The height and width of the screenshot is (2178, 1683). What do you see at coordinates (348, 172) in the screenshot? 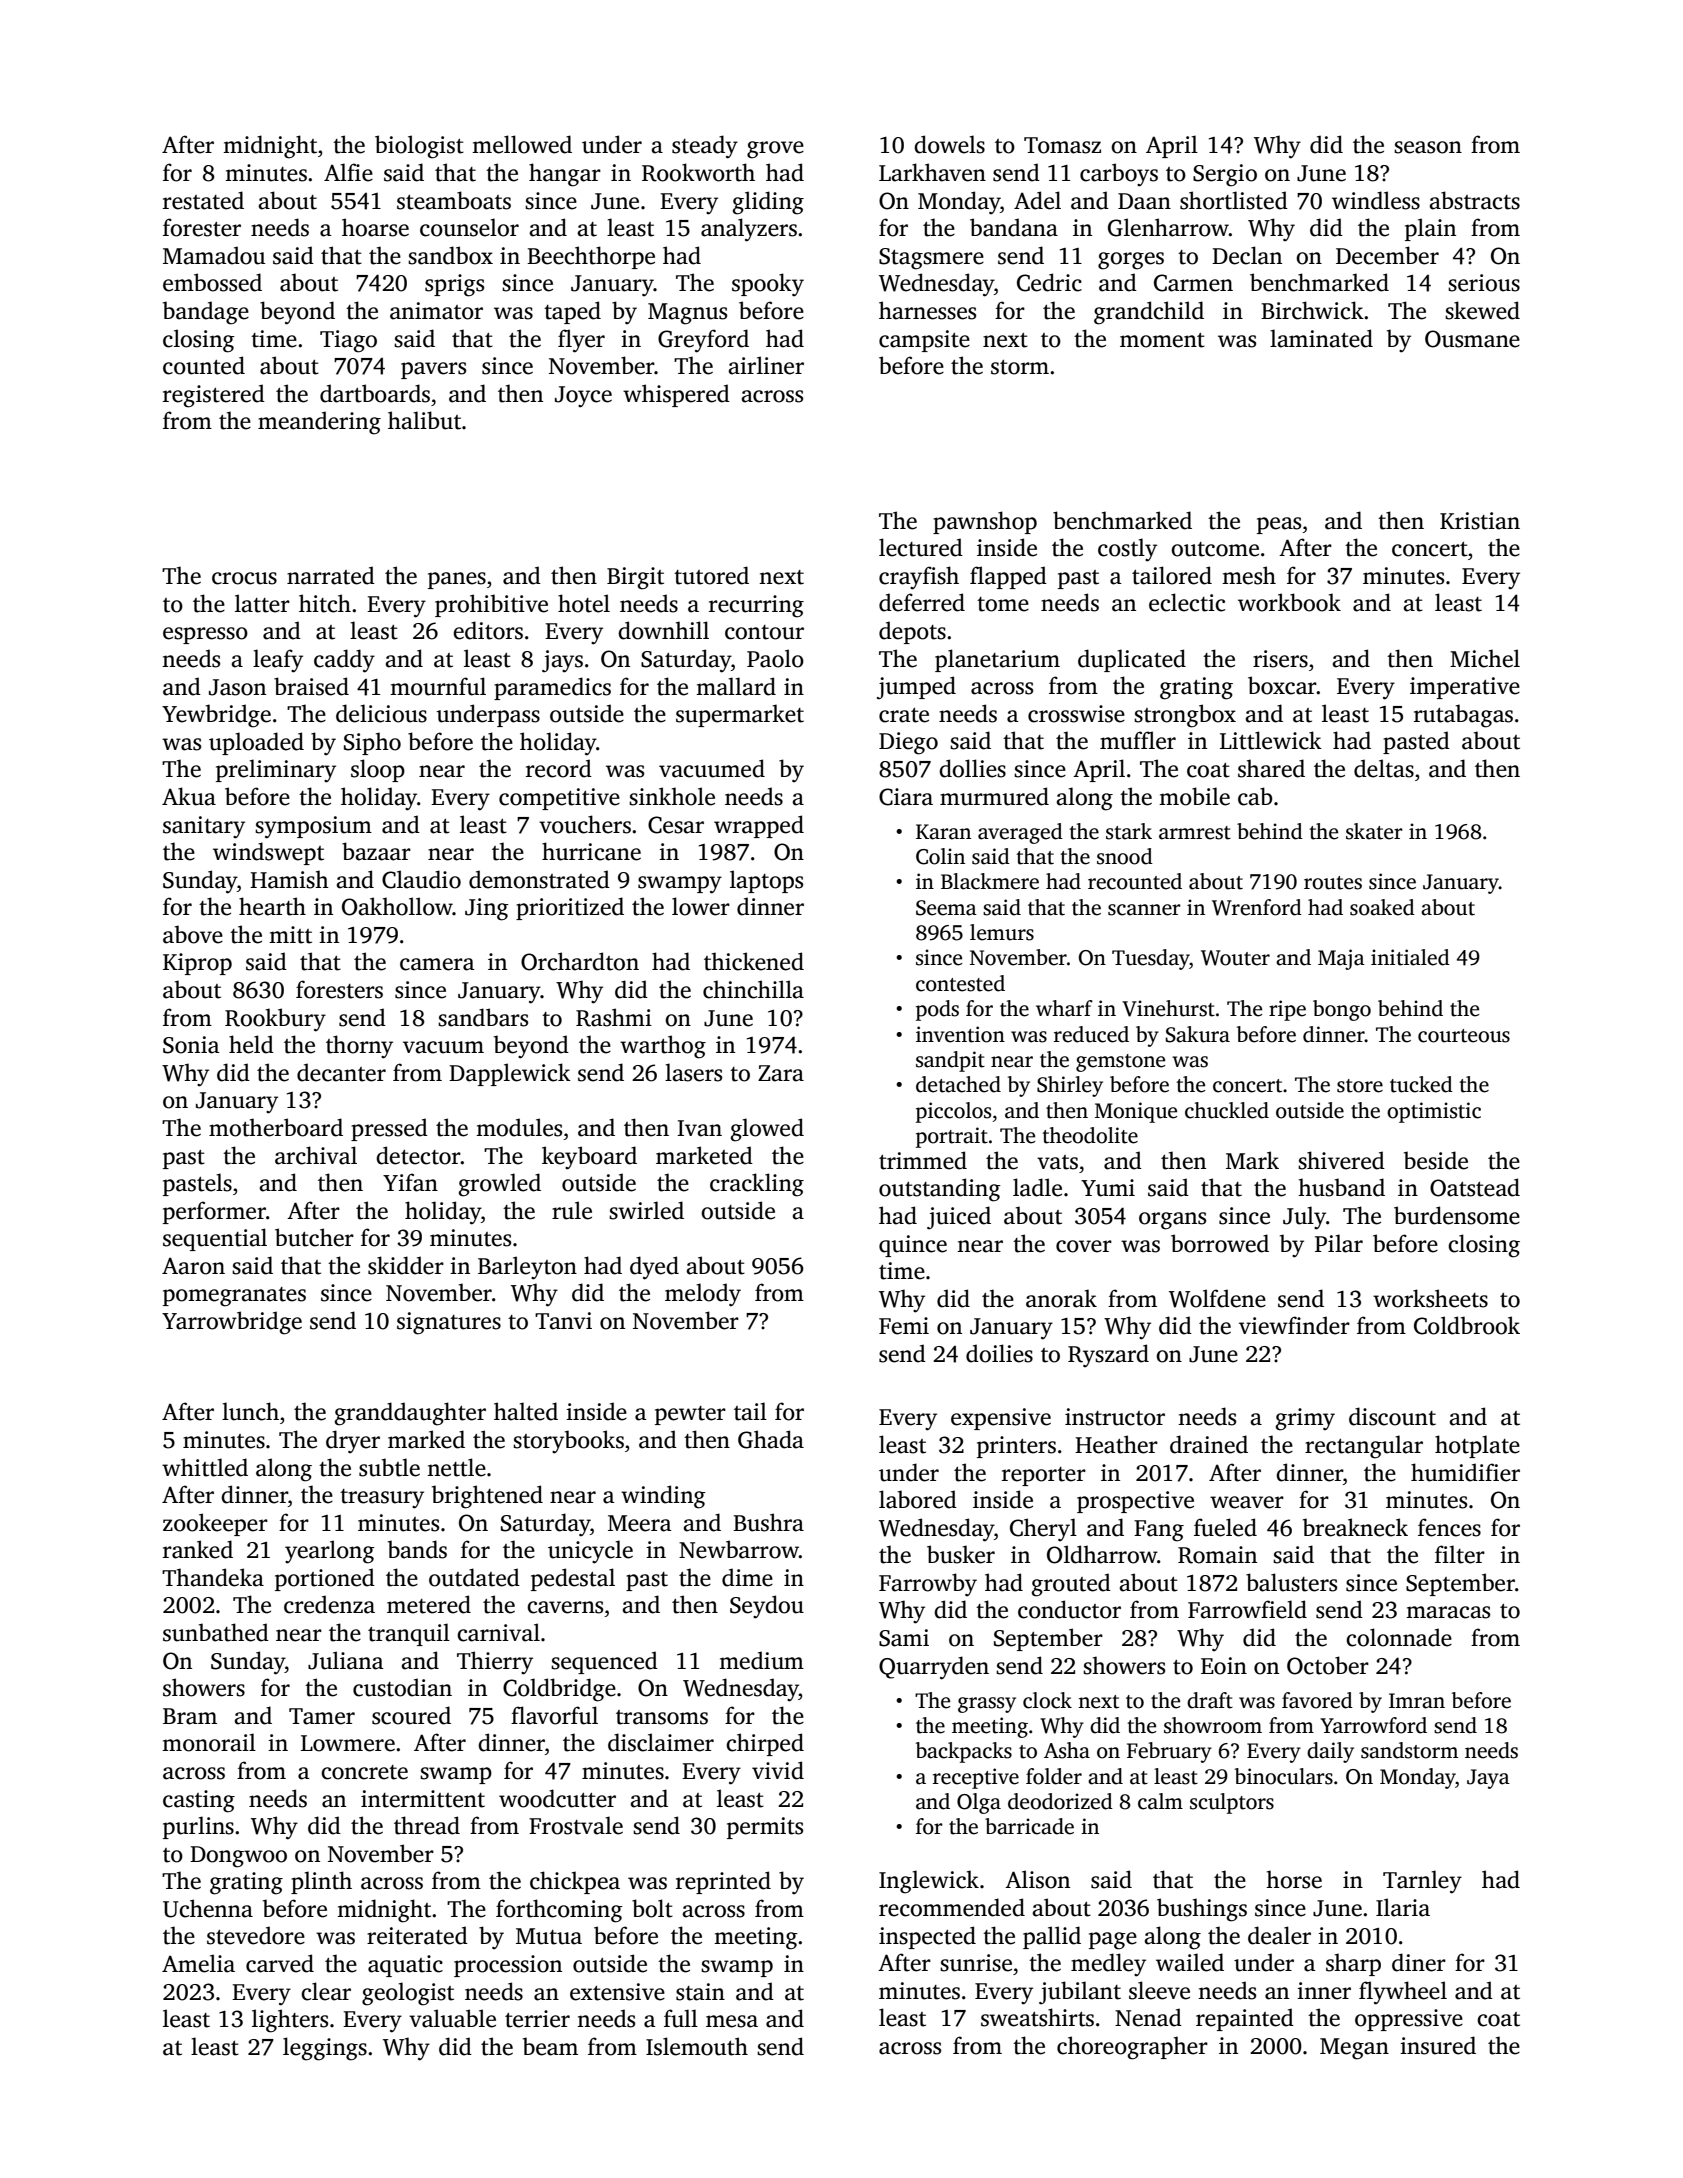
I see `Alfie` at bounding box center [348, 172].
